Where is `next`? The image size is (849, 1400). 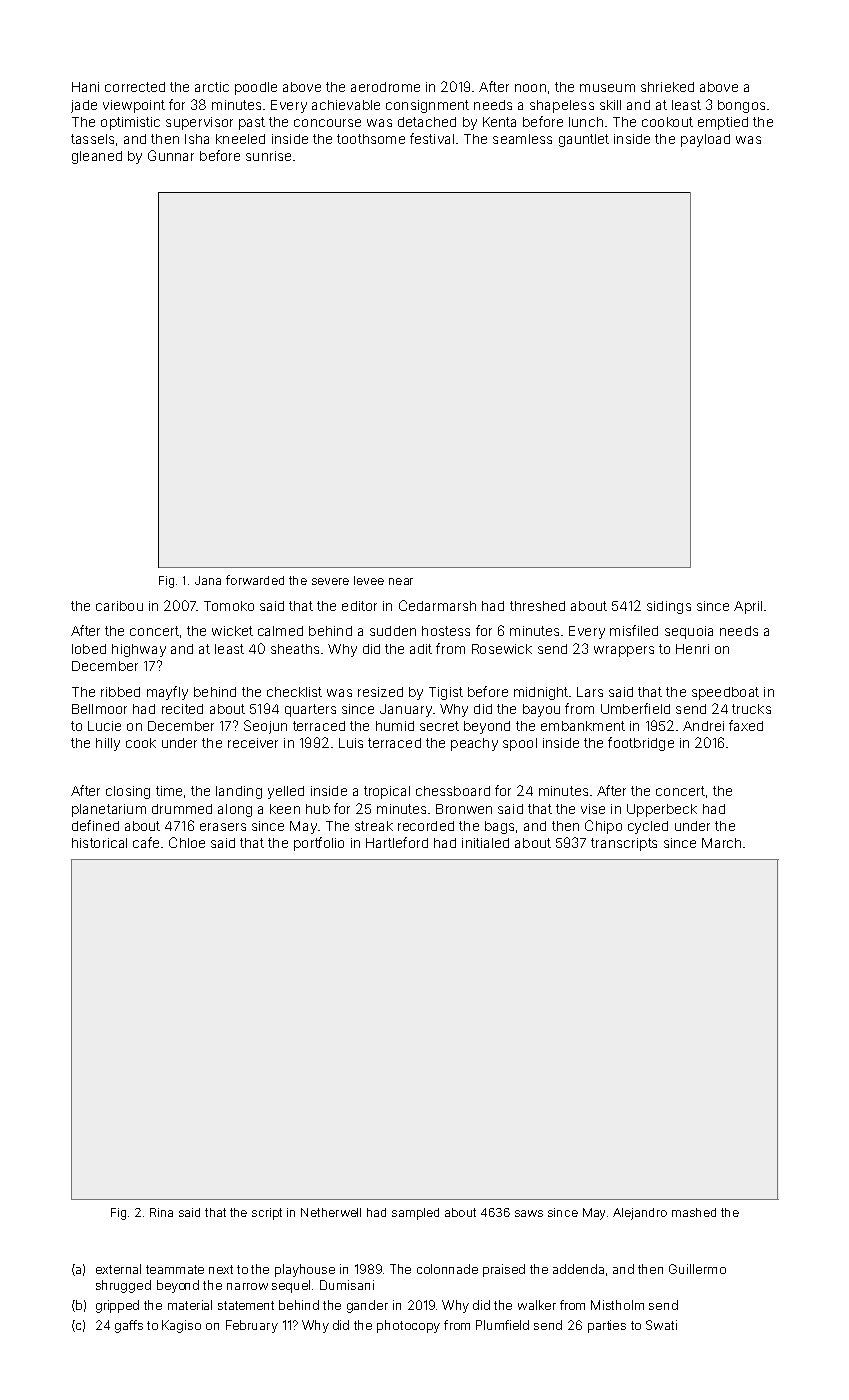
next is located at coordinates (221, 1269).
